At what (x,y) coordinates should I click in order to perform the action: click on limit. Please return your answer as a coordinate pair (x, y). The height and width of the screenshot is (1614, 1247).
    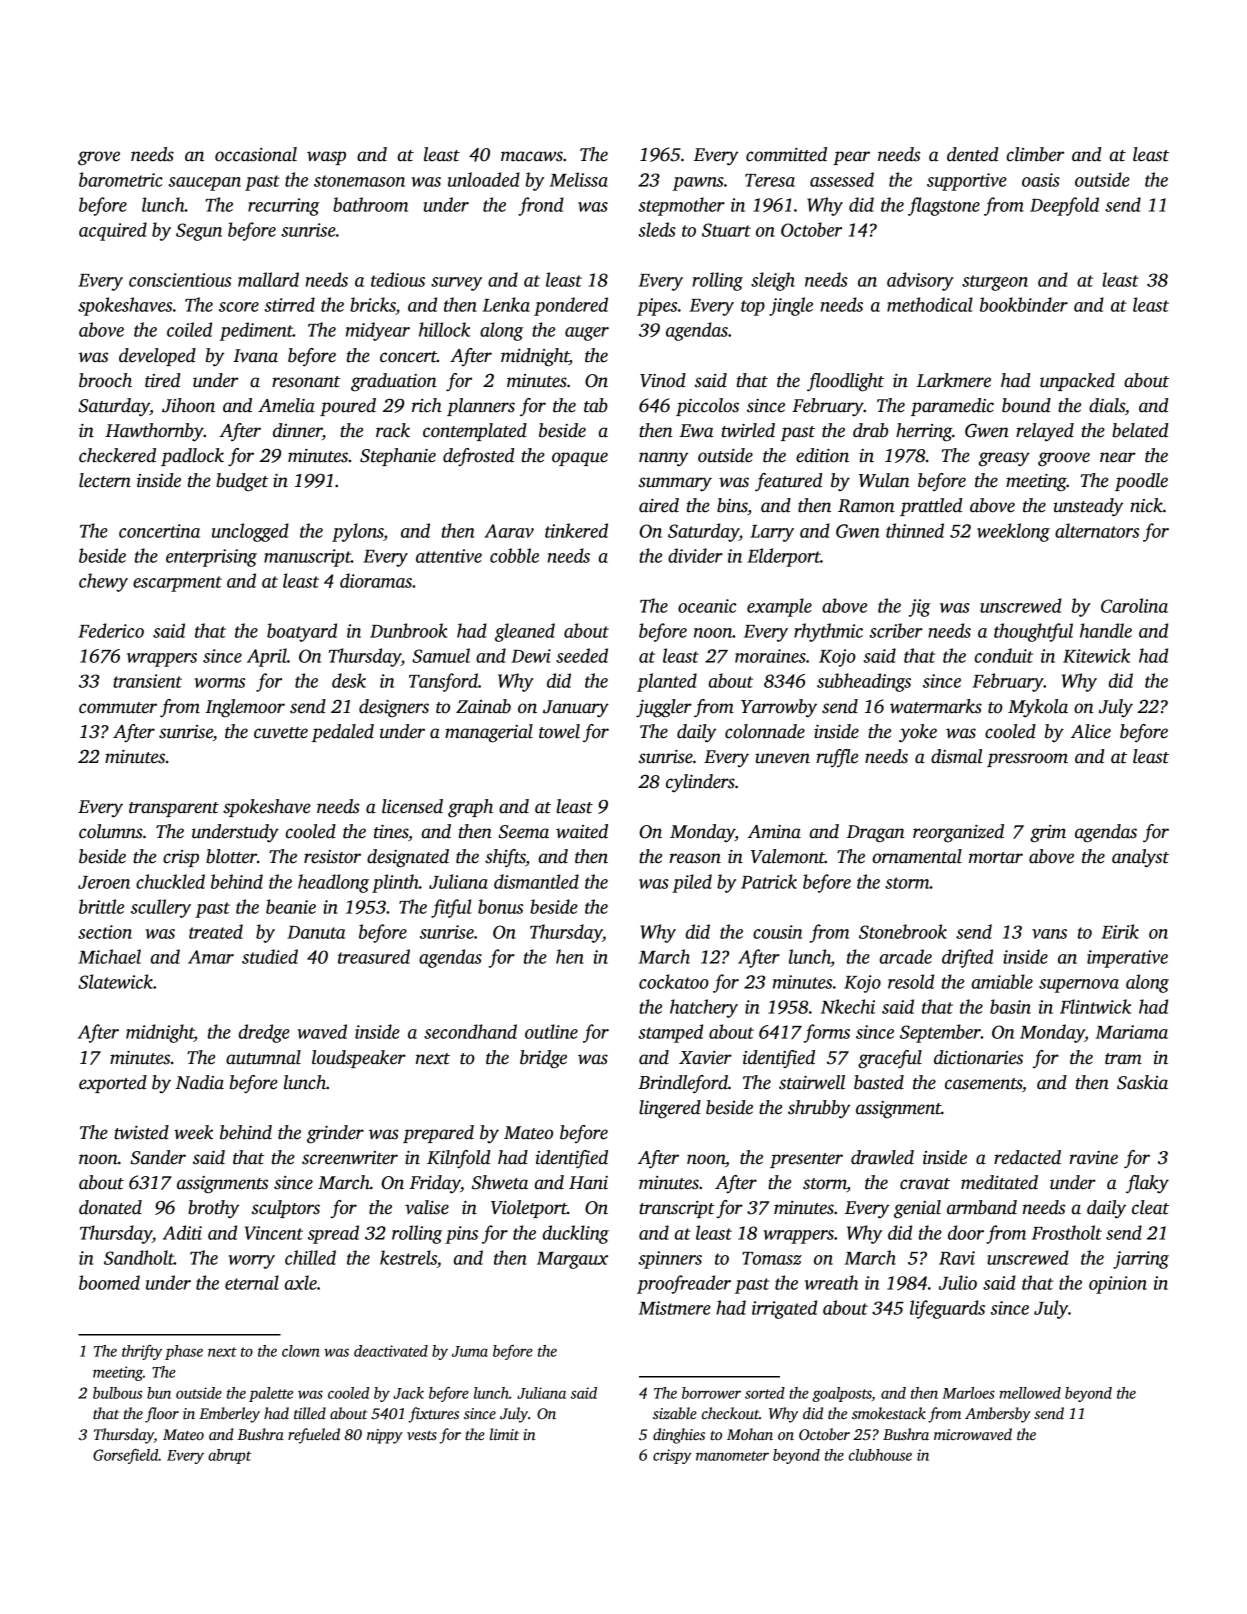
    Looking at the image, I should click on (504, 1434).
